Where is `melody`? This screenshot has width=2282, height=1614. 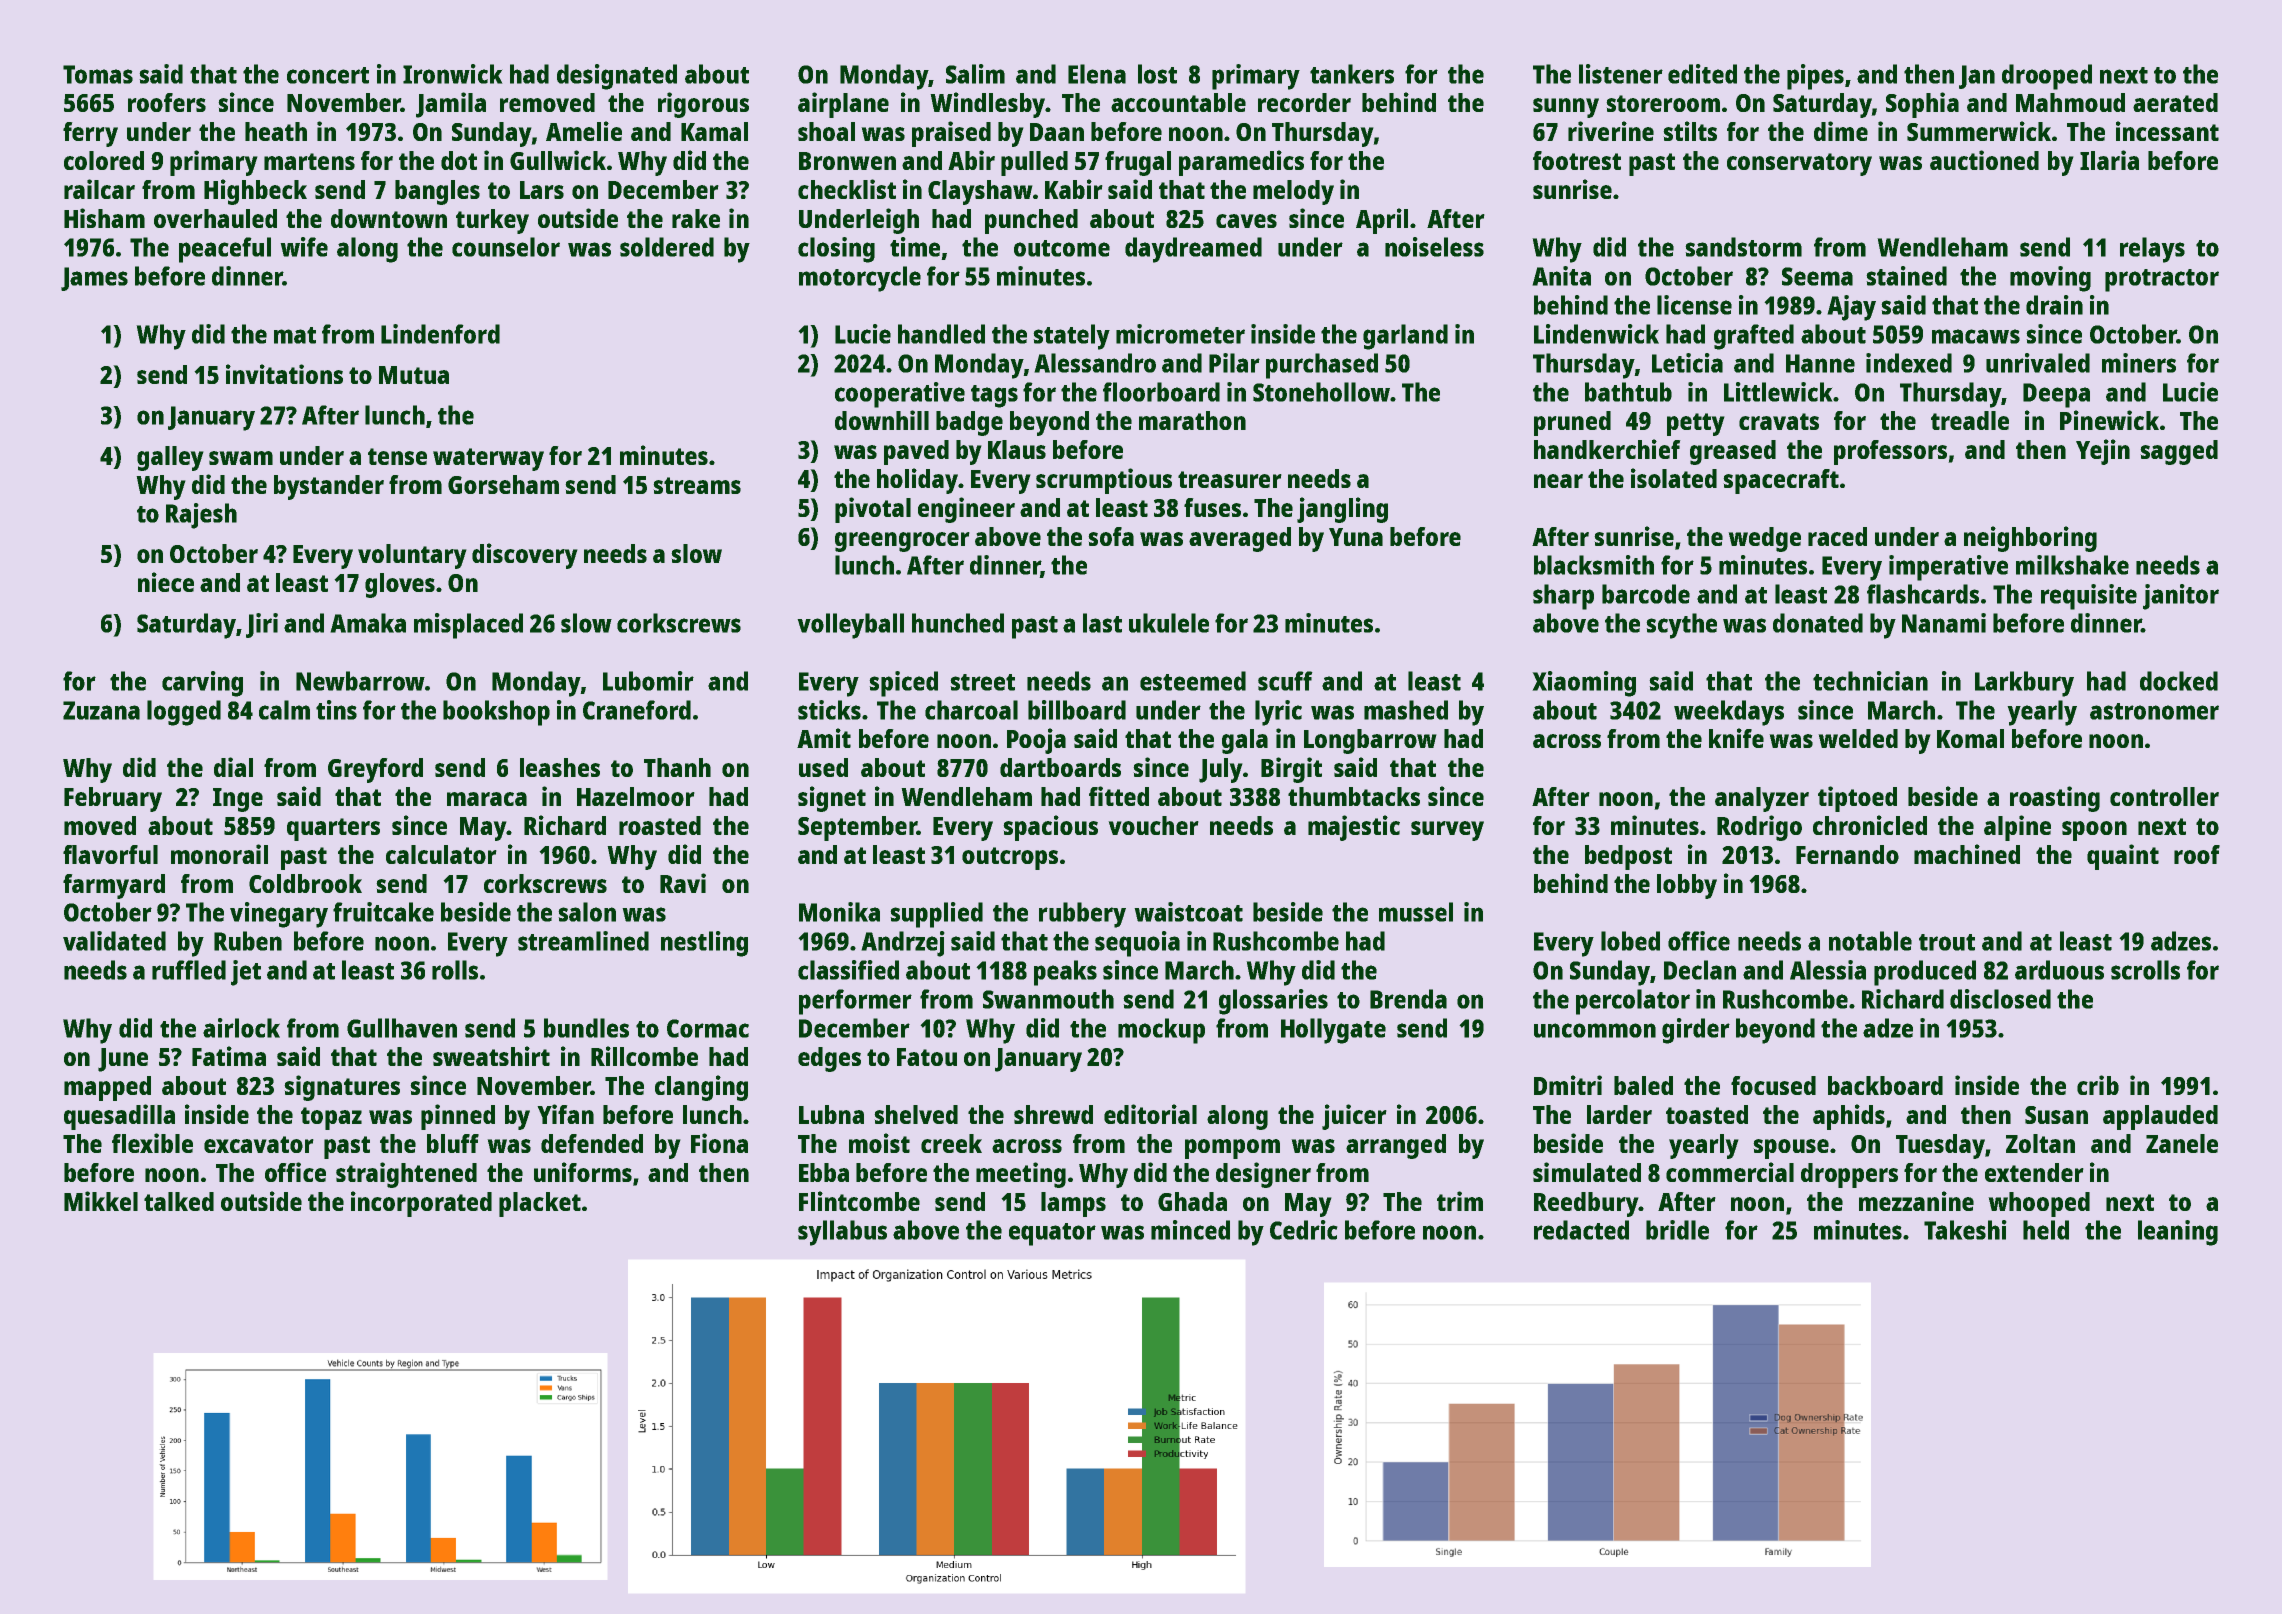 melody is located at coordinates (1293, 192).
